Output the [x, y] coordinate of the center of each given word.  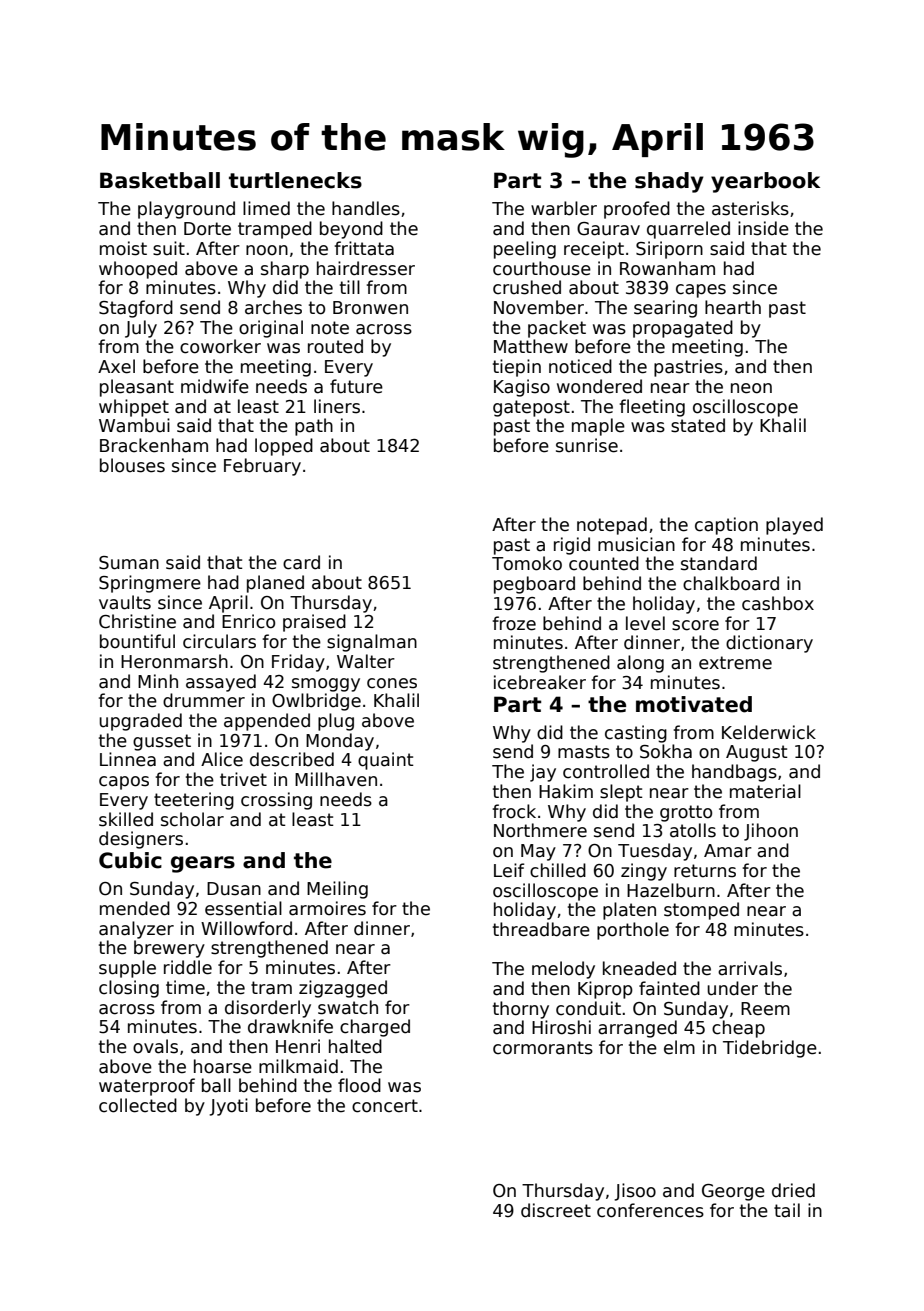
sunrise [587, 445]
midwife [215, 386]
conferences [650, 1210]
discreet [556, 1210]
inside [763, 228]
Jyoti [228, 1107]
